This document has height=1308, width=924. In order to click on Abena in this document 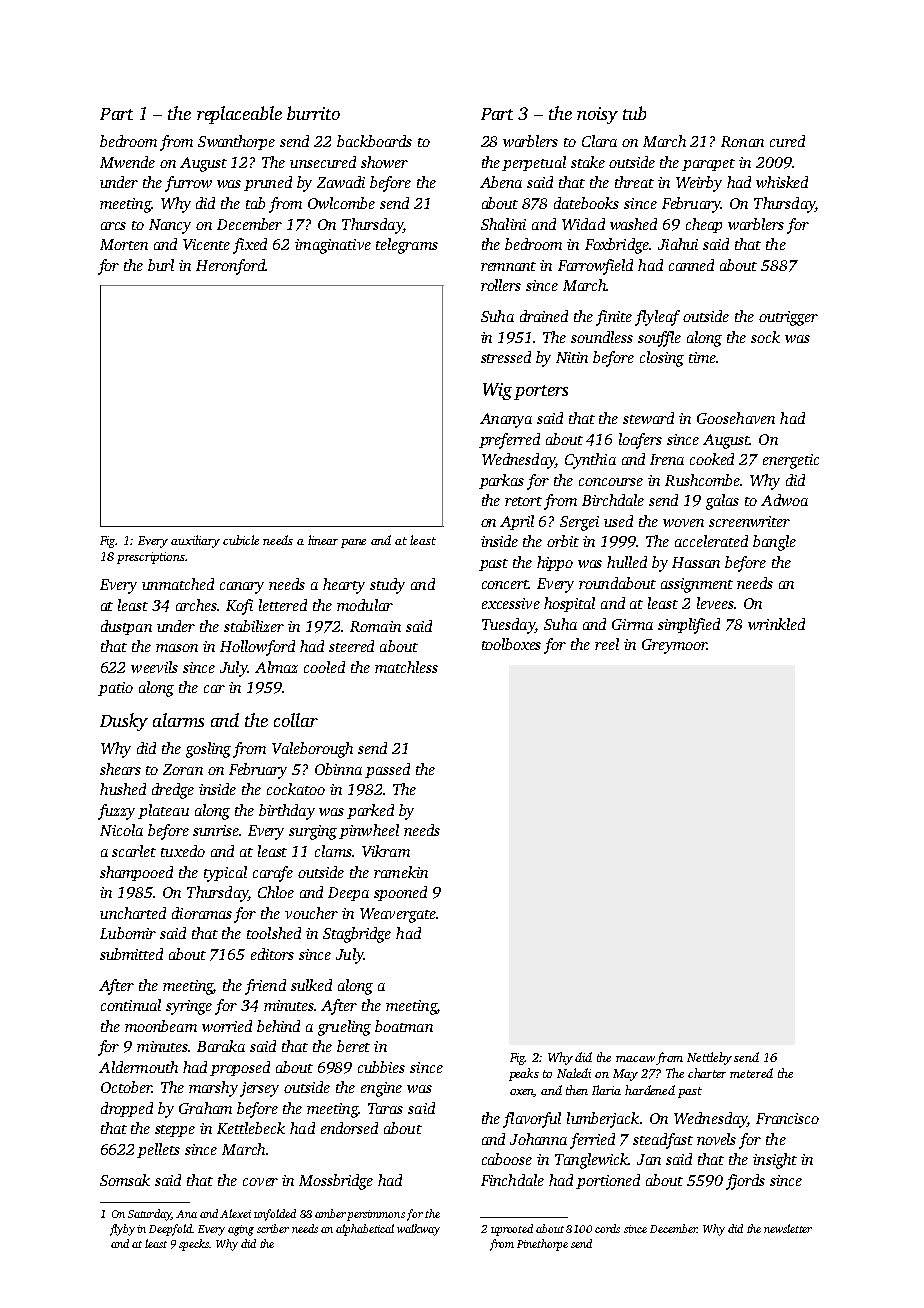, I will do `click(501, 182)`.
